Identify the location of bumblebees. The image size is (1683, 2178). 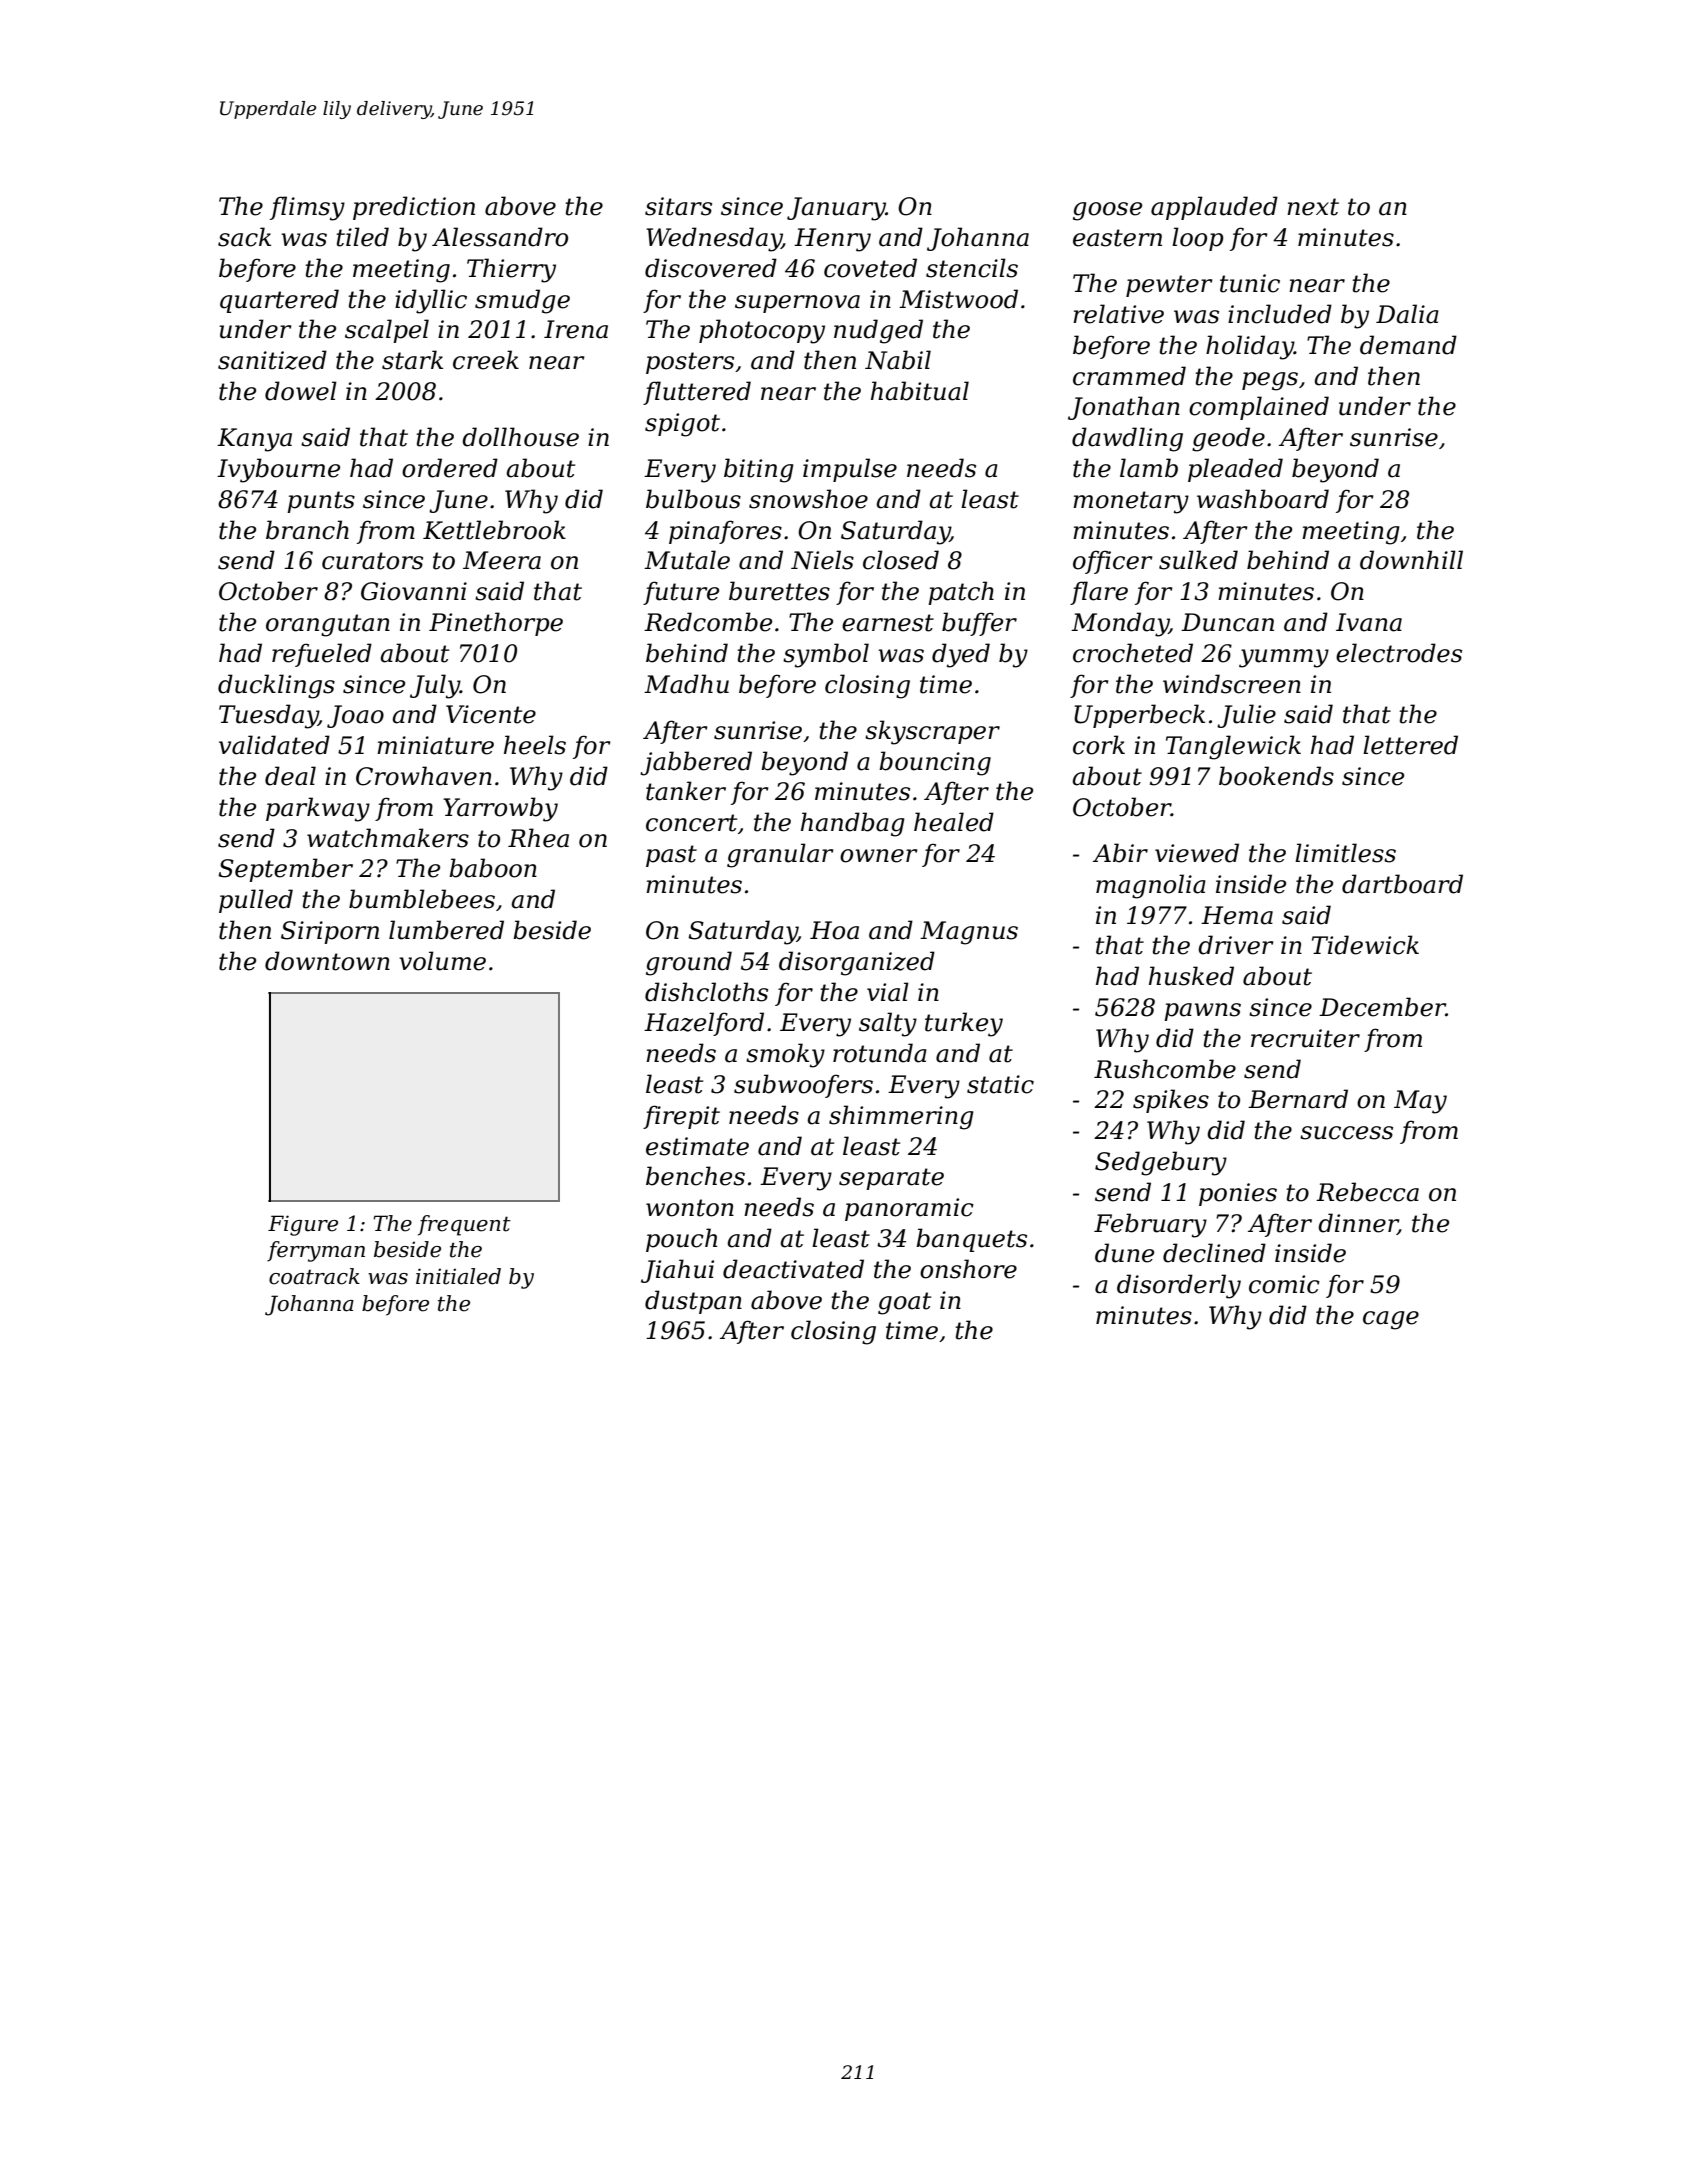
(422, 899).
